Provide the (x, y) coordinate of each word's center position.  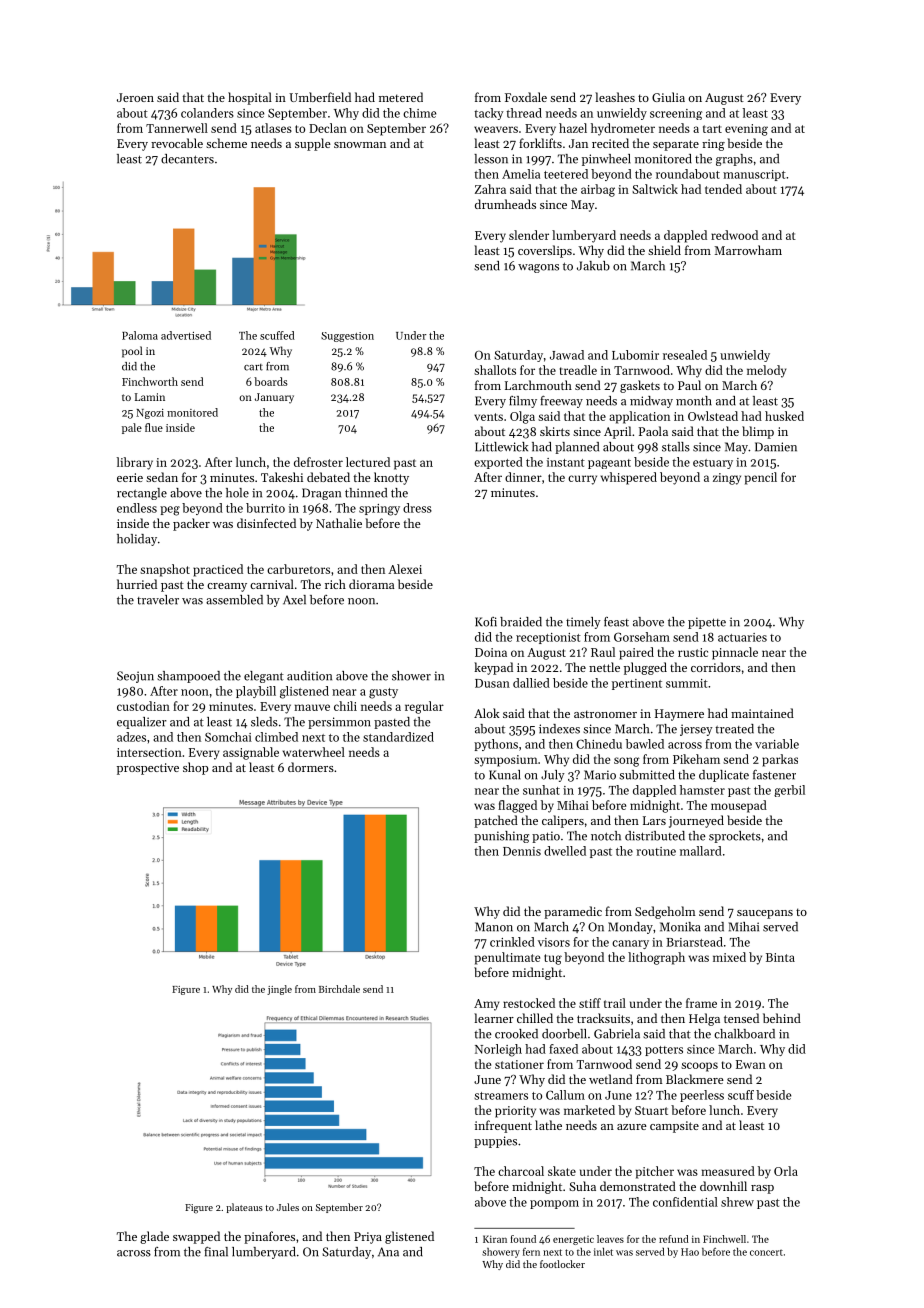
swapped (196, 1237)
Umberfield (320, 97)
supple (313, 144)
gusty (383, 693)
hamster (702, 790)
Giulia (668, 97)
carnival (272, 584)
